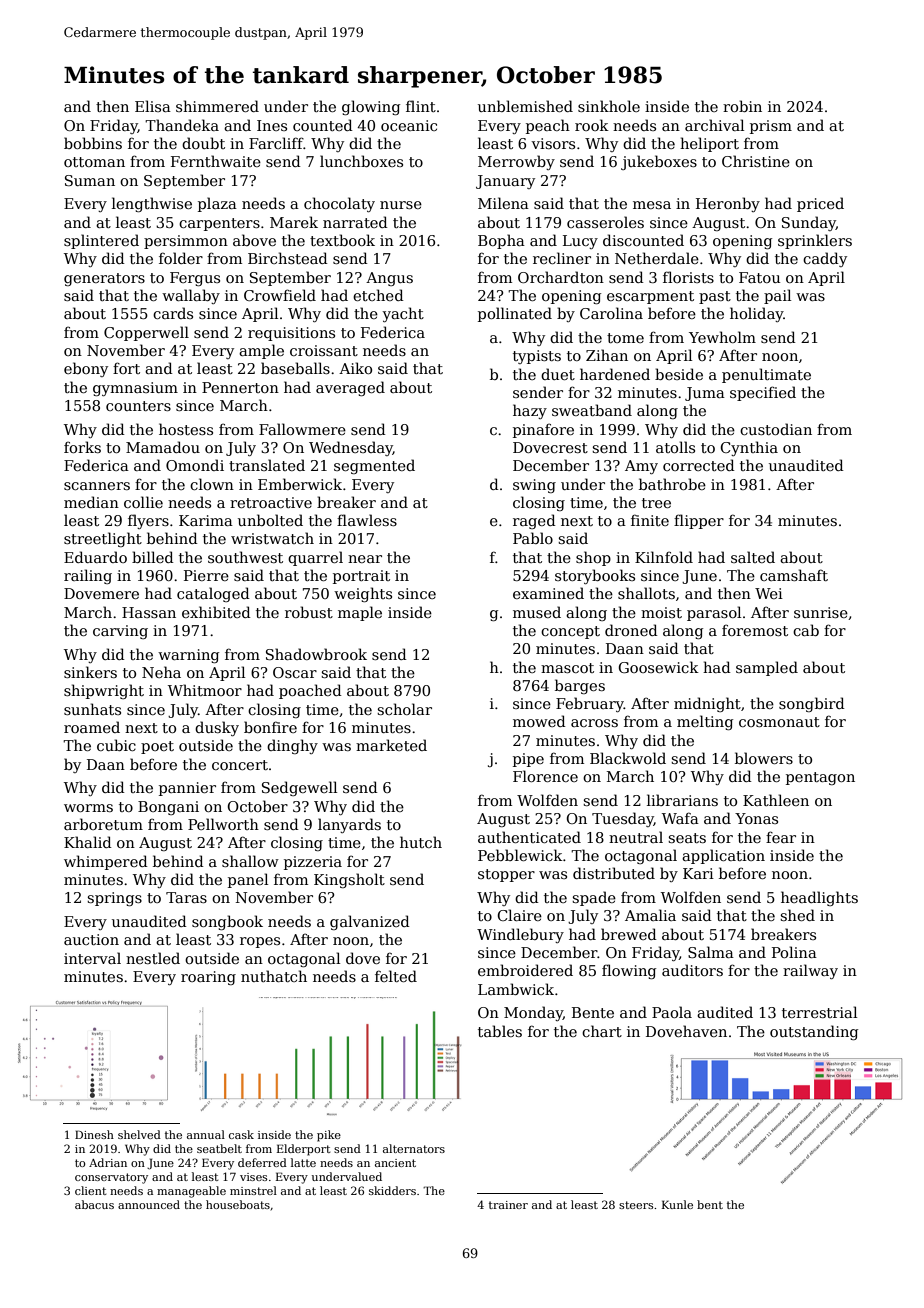 Image resolution: width=924 pixels, height=1308 pixels. I want to click on scholar, so click(404, 709).
